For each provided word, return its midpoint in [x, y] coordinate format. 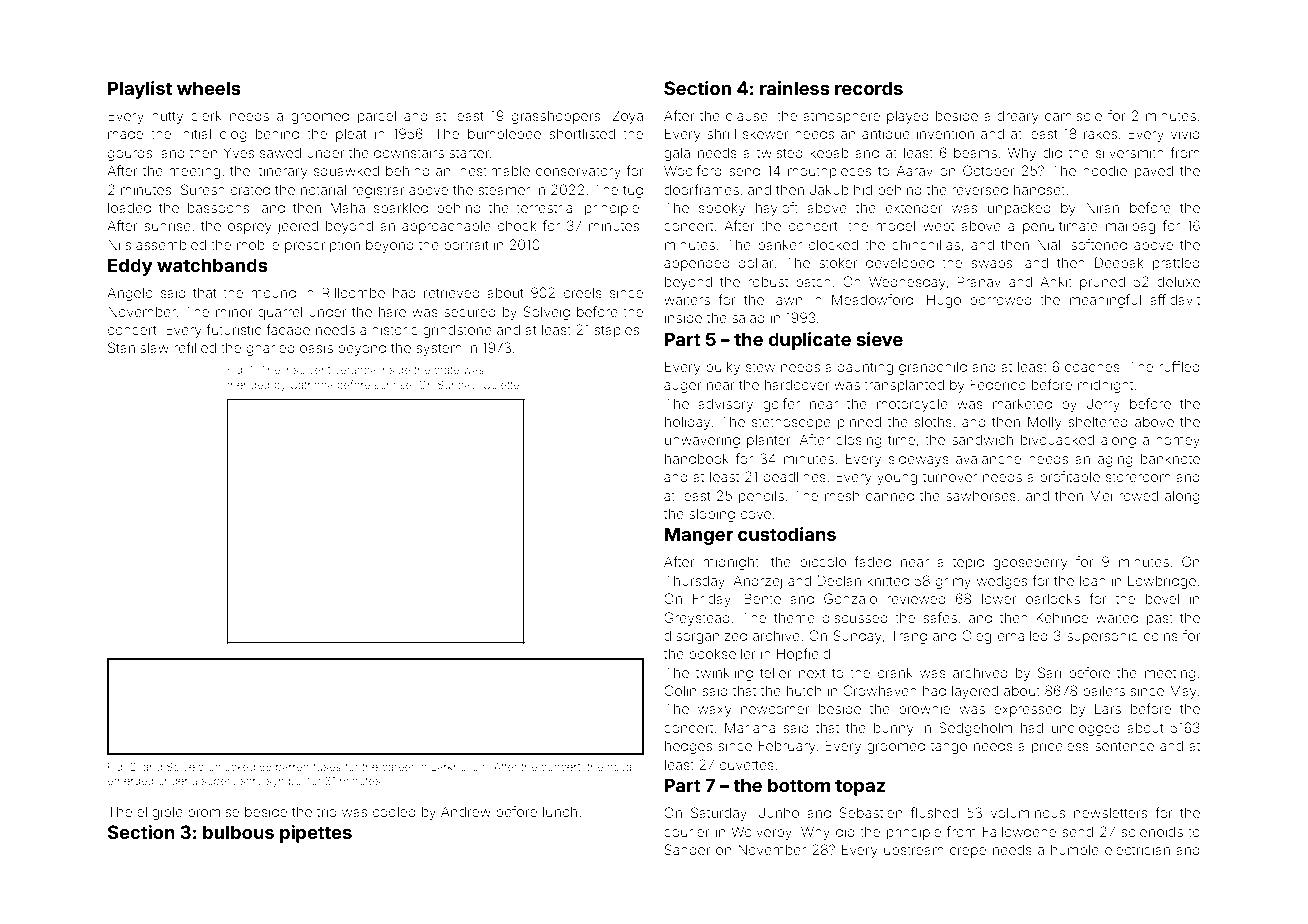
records [869, 88]
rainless [795, 88]
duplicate [809, 341]
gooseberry [1030, 563]
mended [248, 385]
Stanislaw [138, 347]
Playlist [140, 90]
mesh [842, 495]
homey [1178, 441]
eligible [160, 813]
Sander [687, 849]
